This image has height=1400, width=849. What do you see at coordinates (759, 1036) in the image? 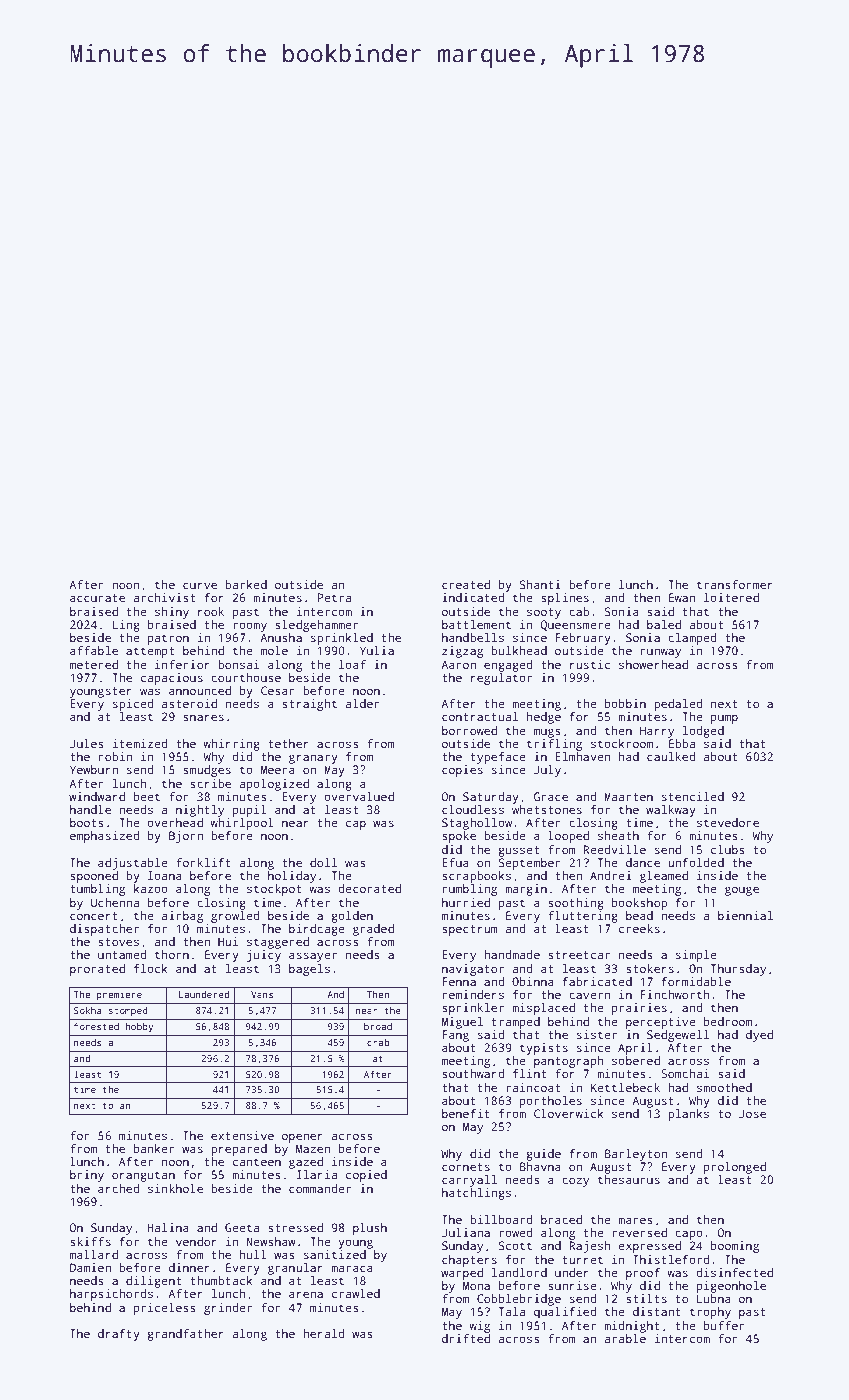
I see `dyed` at bounding box center [759, 1036].
